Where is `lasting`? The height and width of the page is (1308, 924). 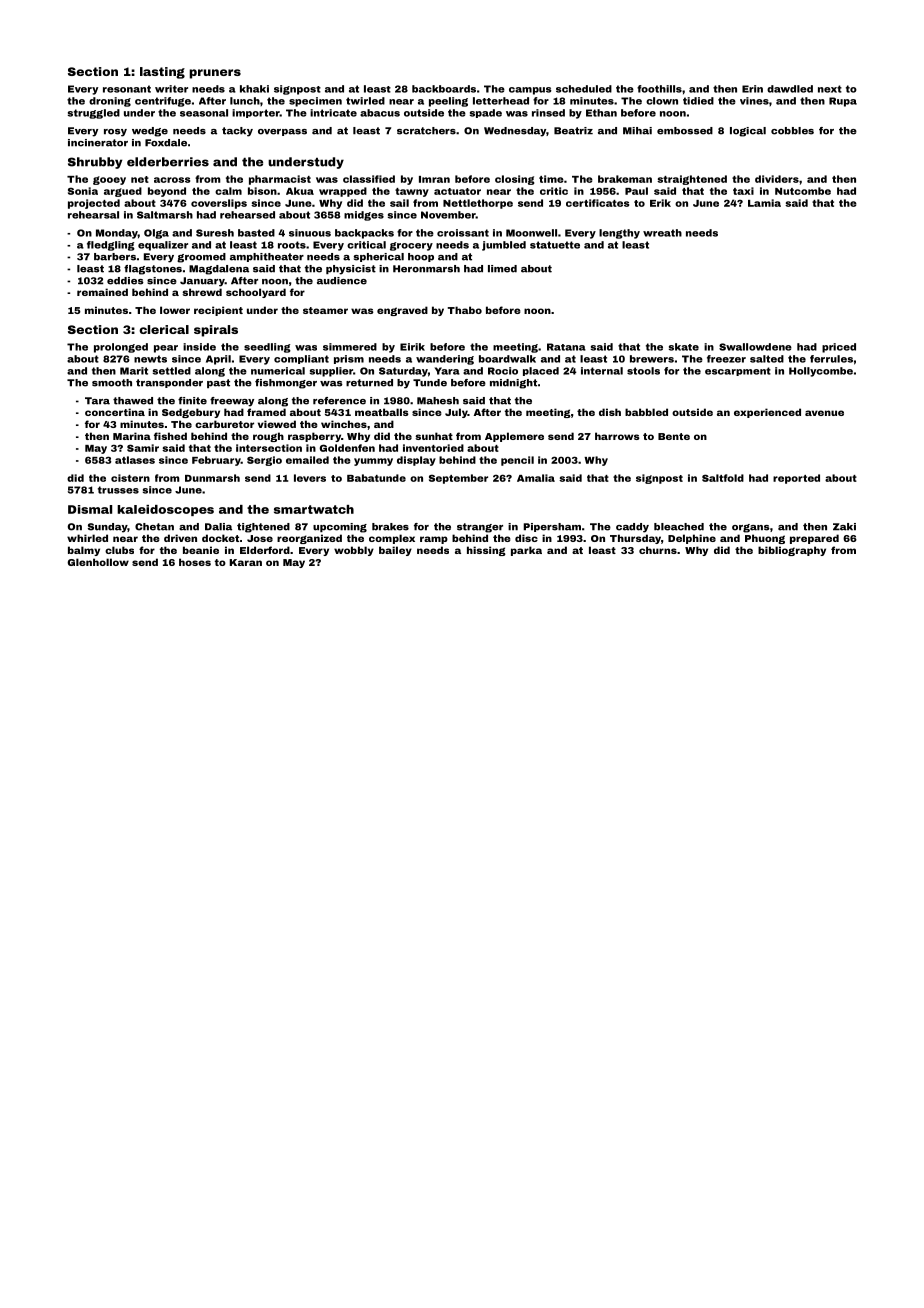 lasting is located at coordinates (162, 73).
